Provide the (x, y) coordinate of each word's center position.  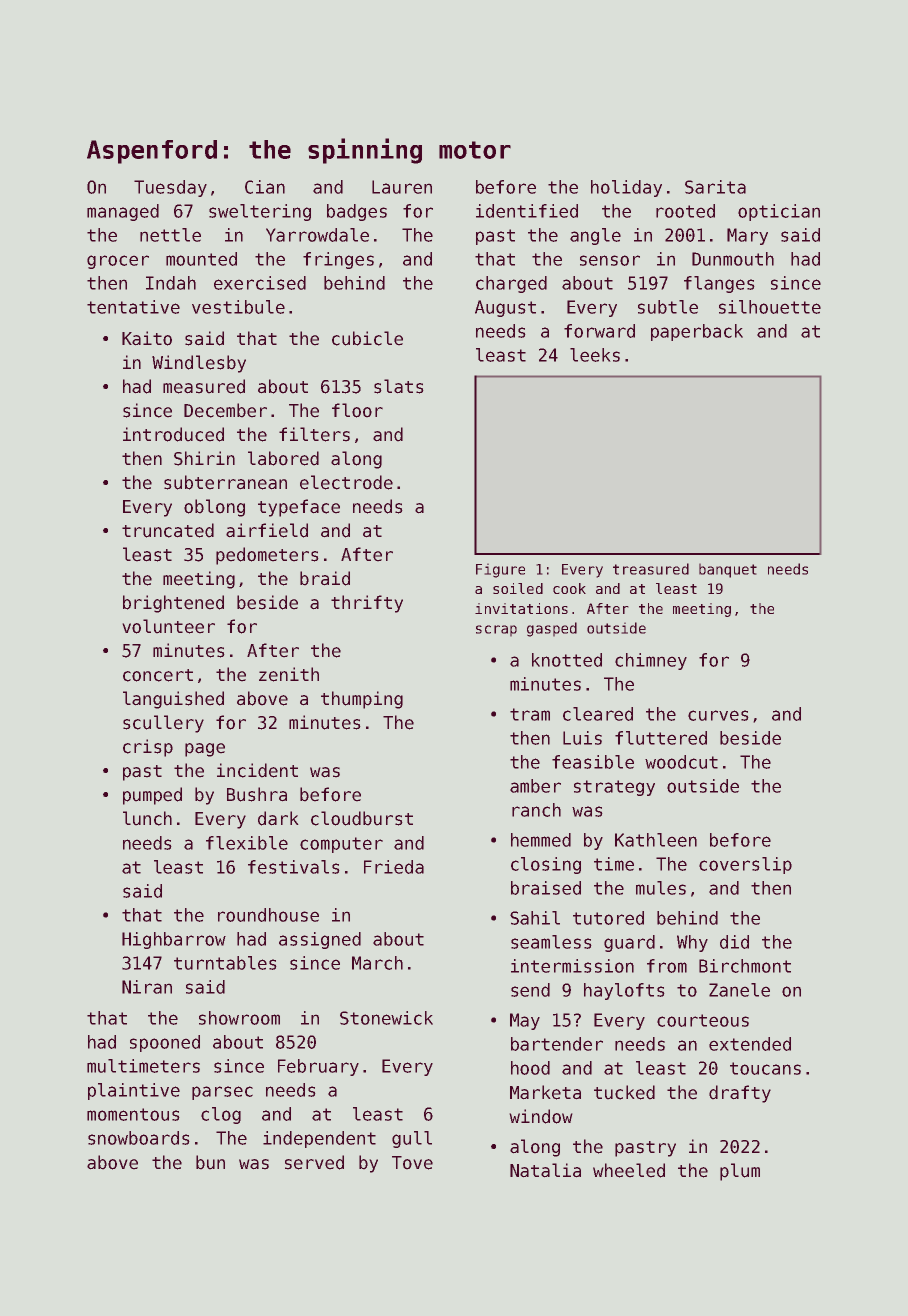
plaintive (134, 1091)
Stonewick (386, 1018)
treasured (651, 569)
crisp (148, 748)
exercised (260, 283)
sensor (610, 260)
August (505, 308)
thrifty (367, 604)
